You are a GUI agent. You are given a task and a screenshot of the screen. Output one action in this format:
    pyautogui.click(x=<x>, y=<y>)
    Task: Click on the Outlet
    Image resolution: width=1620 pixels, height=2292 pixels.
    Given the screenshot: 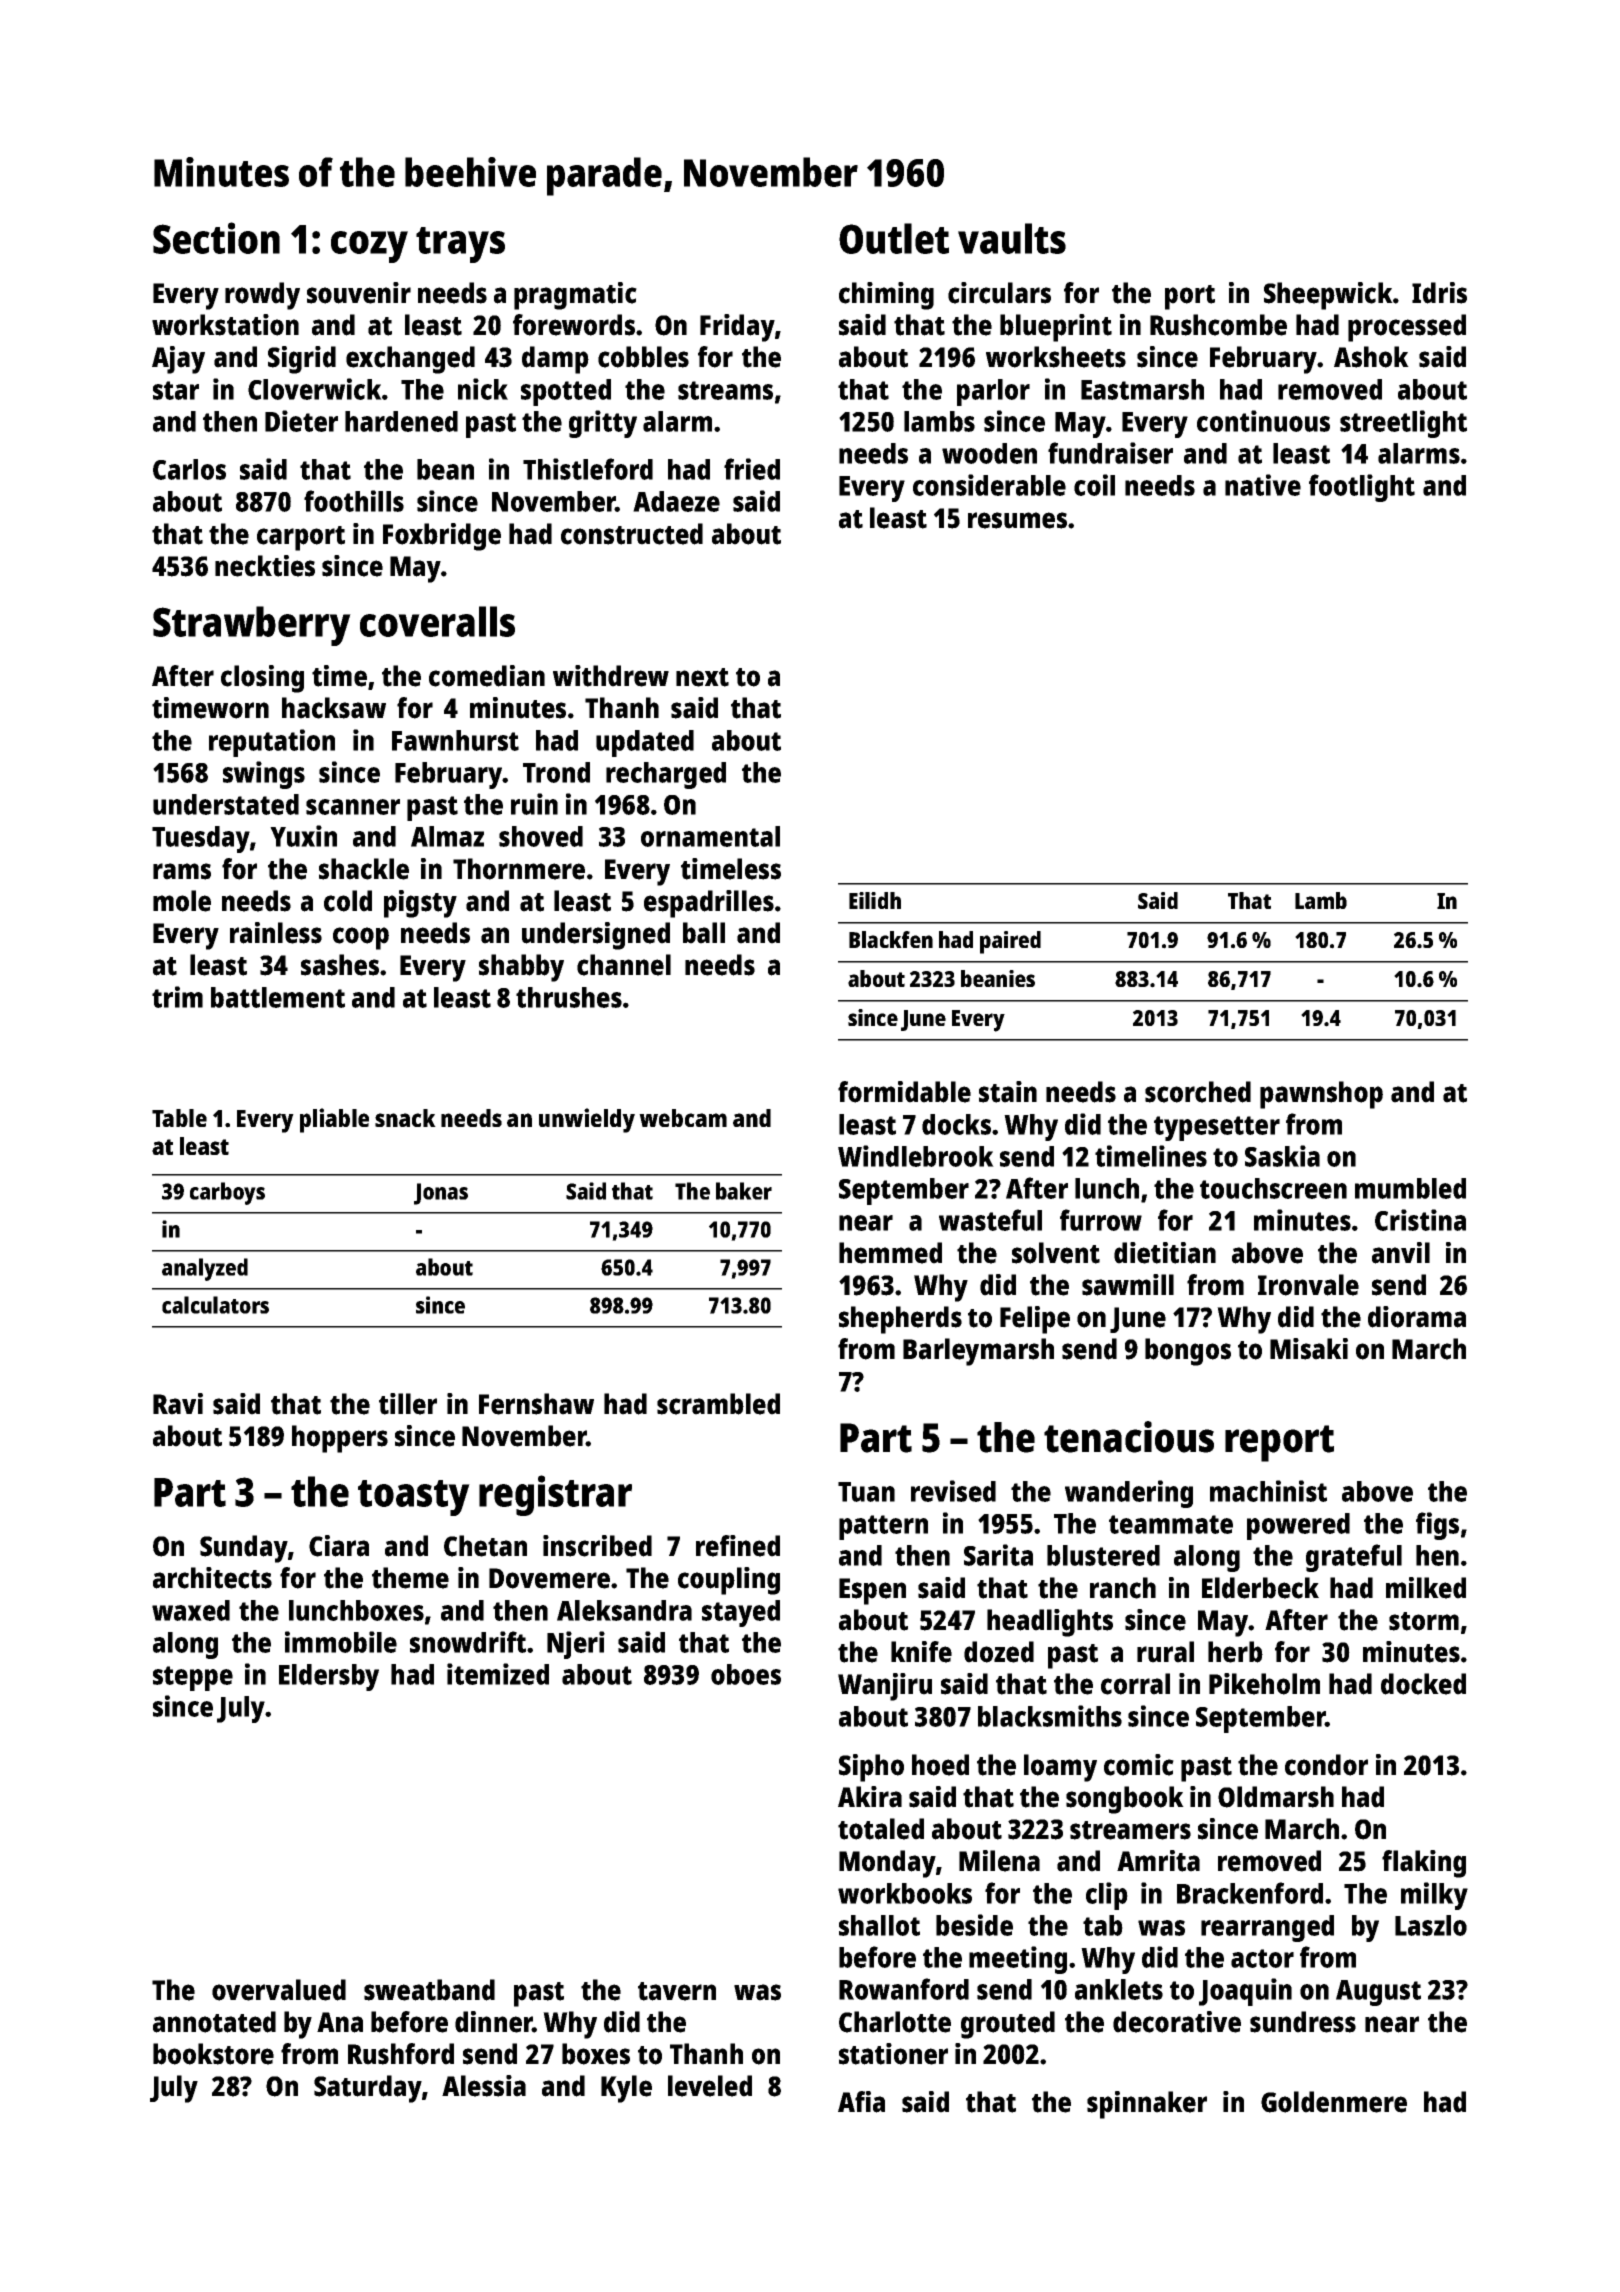 What is the action you would take?
    pyautogui.click(x=894, y=238)
